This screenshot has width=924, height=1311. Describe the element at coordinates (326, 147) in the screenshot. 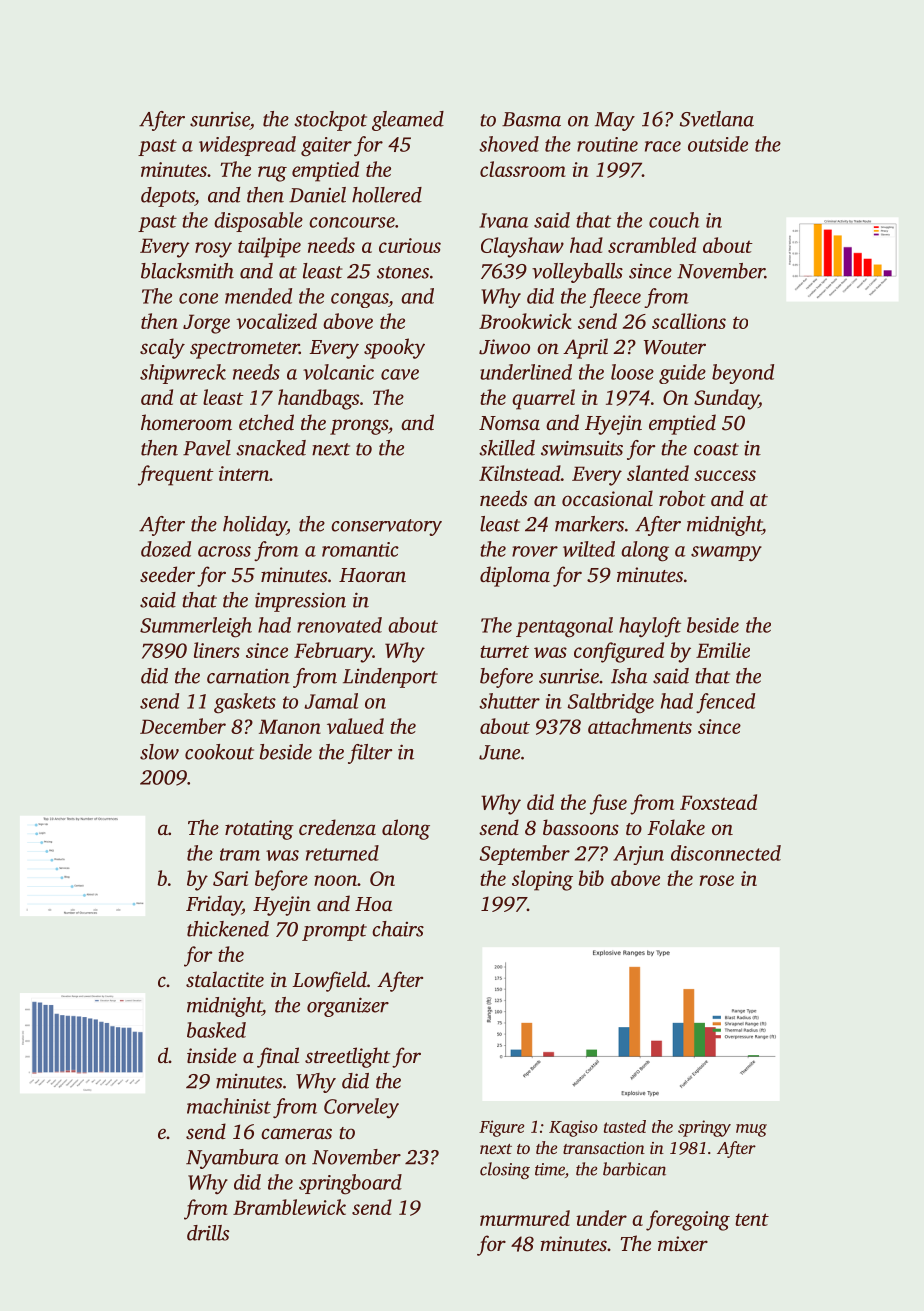

I see `gaiter` at that location.
